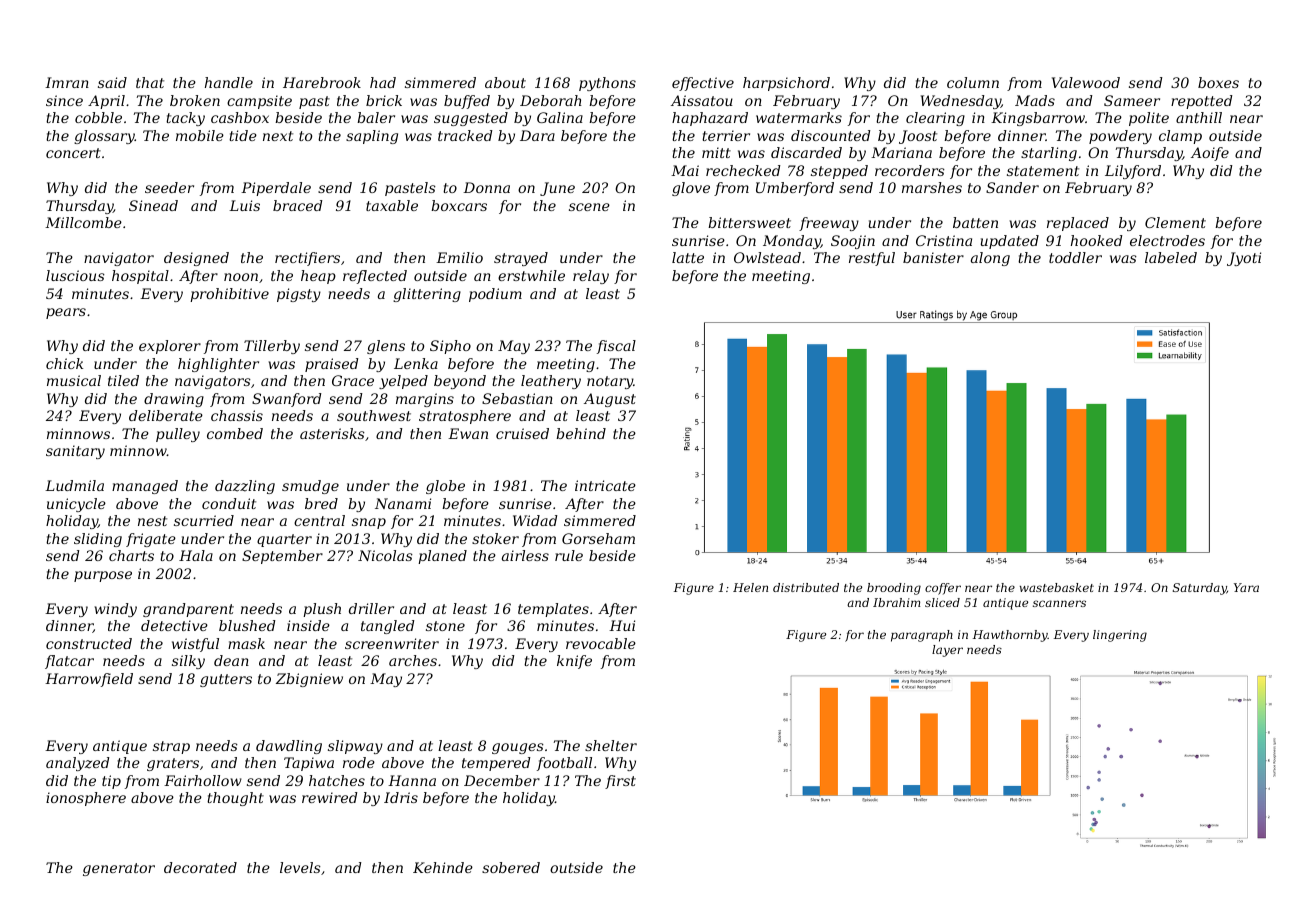 The width and height of the page is (1308, 924). I want to click on harpsichord, so click(786, 84).
